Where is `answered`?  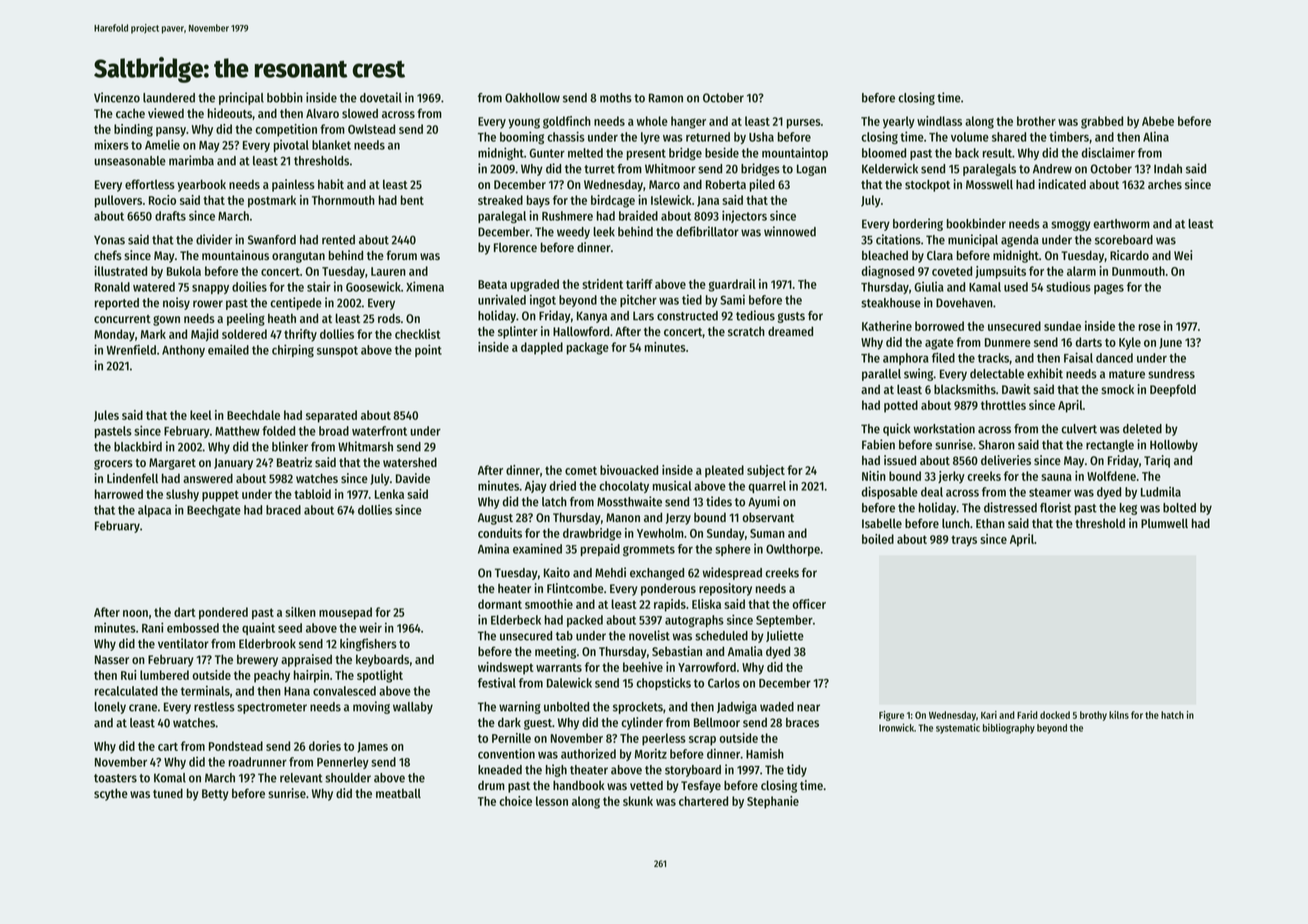
answered is located at coordinates (208, 478).
